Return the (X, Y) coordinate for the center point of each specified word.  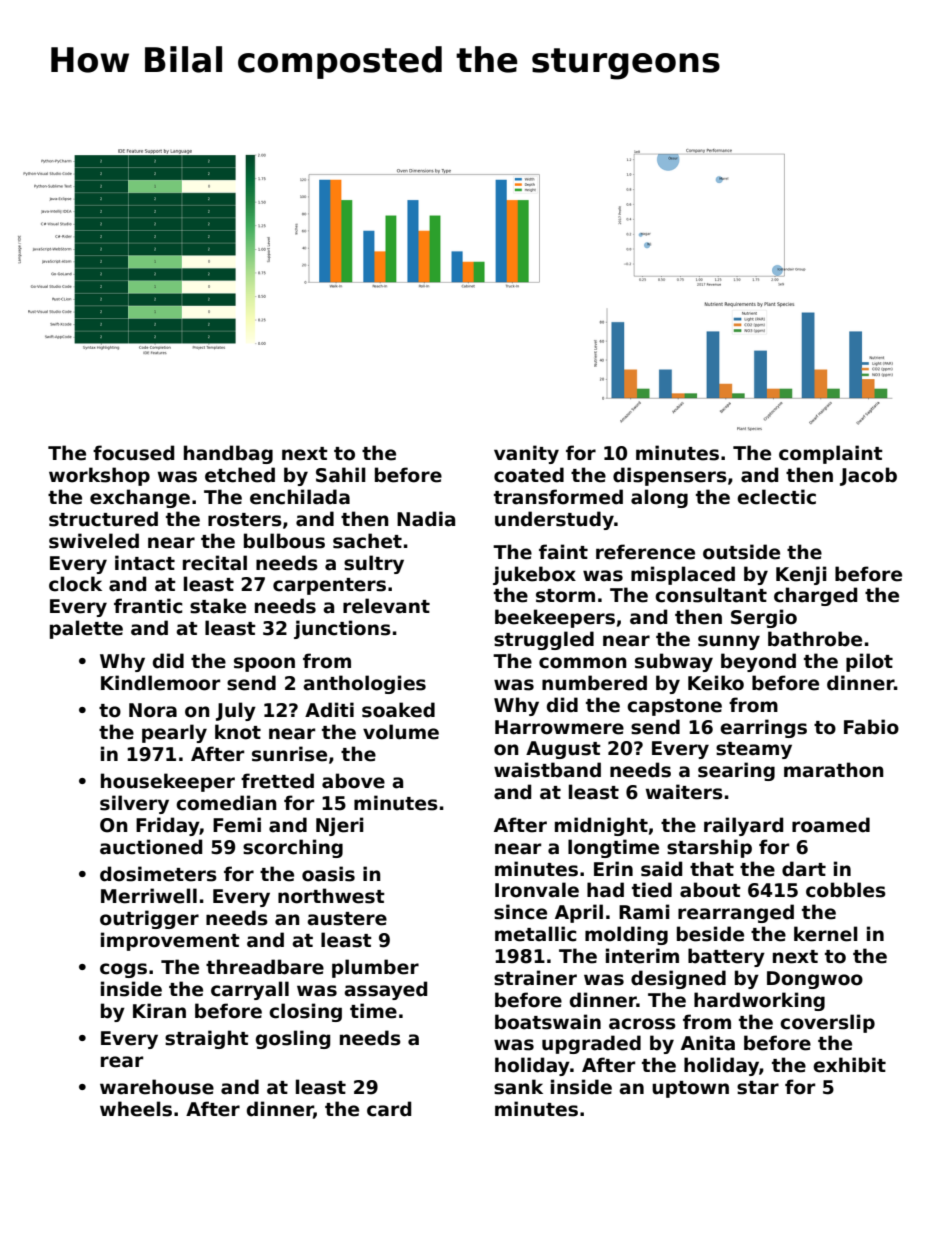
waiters (684, 792)
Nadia (426, 519)
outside (741, 552)
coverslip (827, 1023)
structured (103, 519)
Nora (153, 710)
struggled (544, 640)
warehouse (157, 1087)
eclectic (776, 497)
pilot (869, 662)
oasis (328, 874)
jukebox (534, 575)
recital (215, 563)
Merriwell (149, 896)
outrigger (149, 919)
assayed (385, 990)
